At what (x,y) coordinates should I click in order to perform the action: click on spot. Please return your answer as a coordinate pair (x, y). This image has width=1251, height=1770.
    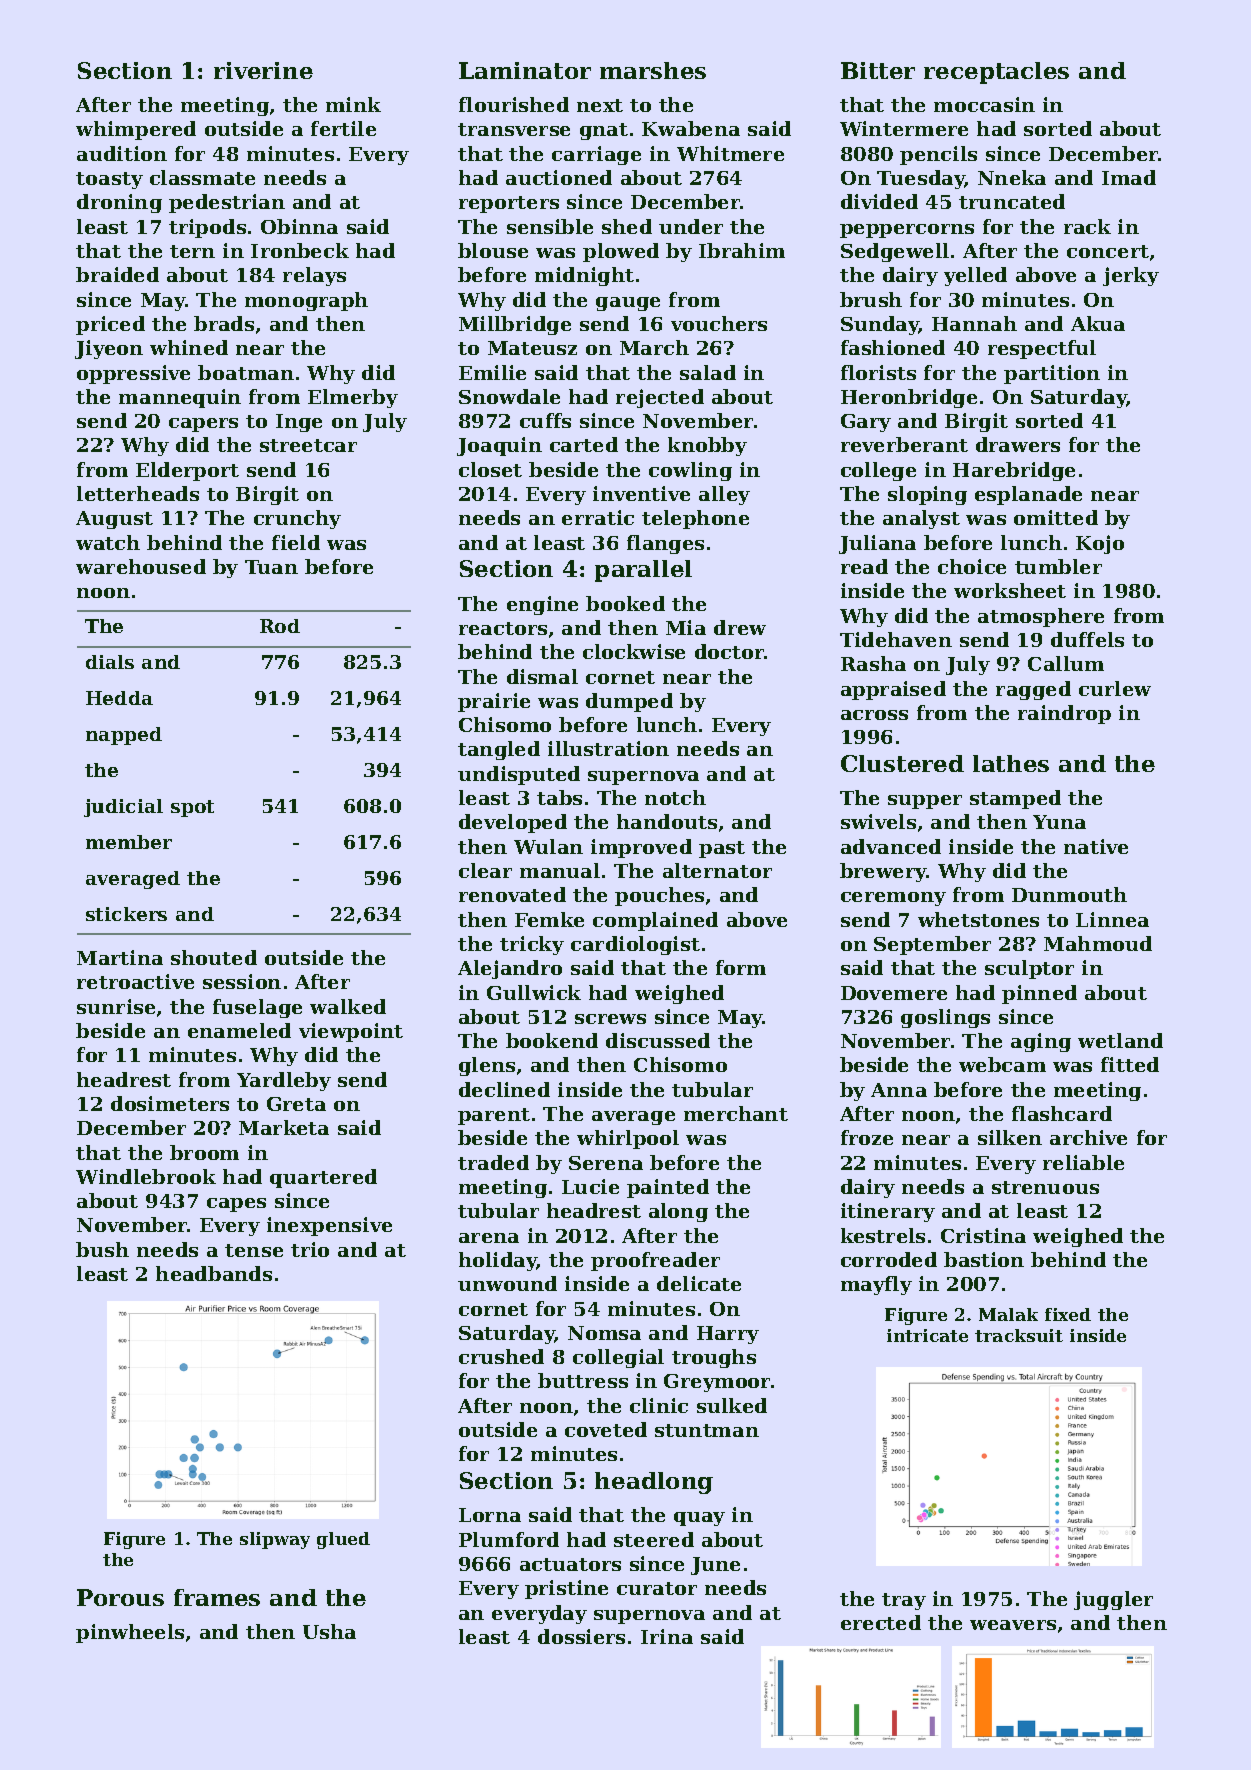
    Looking at the image, I should click on (192, 808).
